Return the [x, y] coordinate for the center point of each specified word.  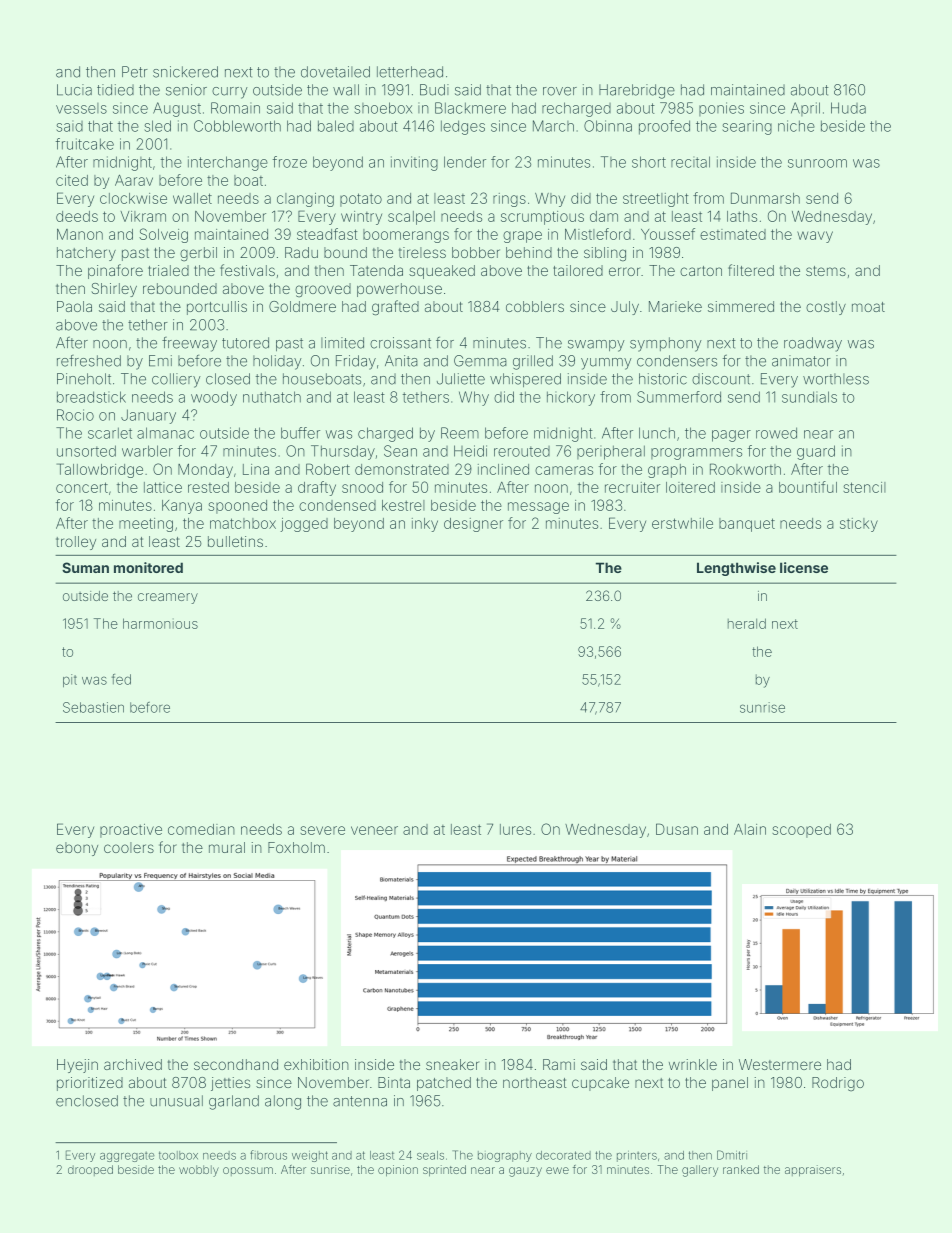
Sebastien [93, 707]
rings [509, 200]
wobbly [199, 1171]
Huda [848, 108]
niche [796, 126]
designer [473, 525]
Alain [750, 829]
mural [227, 847]
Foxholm [296, 847]
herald [747, 623]
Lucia [74, 90]
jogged [304, 525]
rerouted [522, 451]
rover [560, 91]
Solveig [163, 235]
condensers [677, 361]
